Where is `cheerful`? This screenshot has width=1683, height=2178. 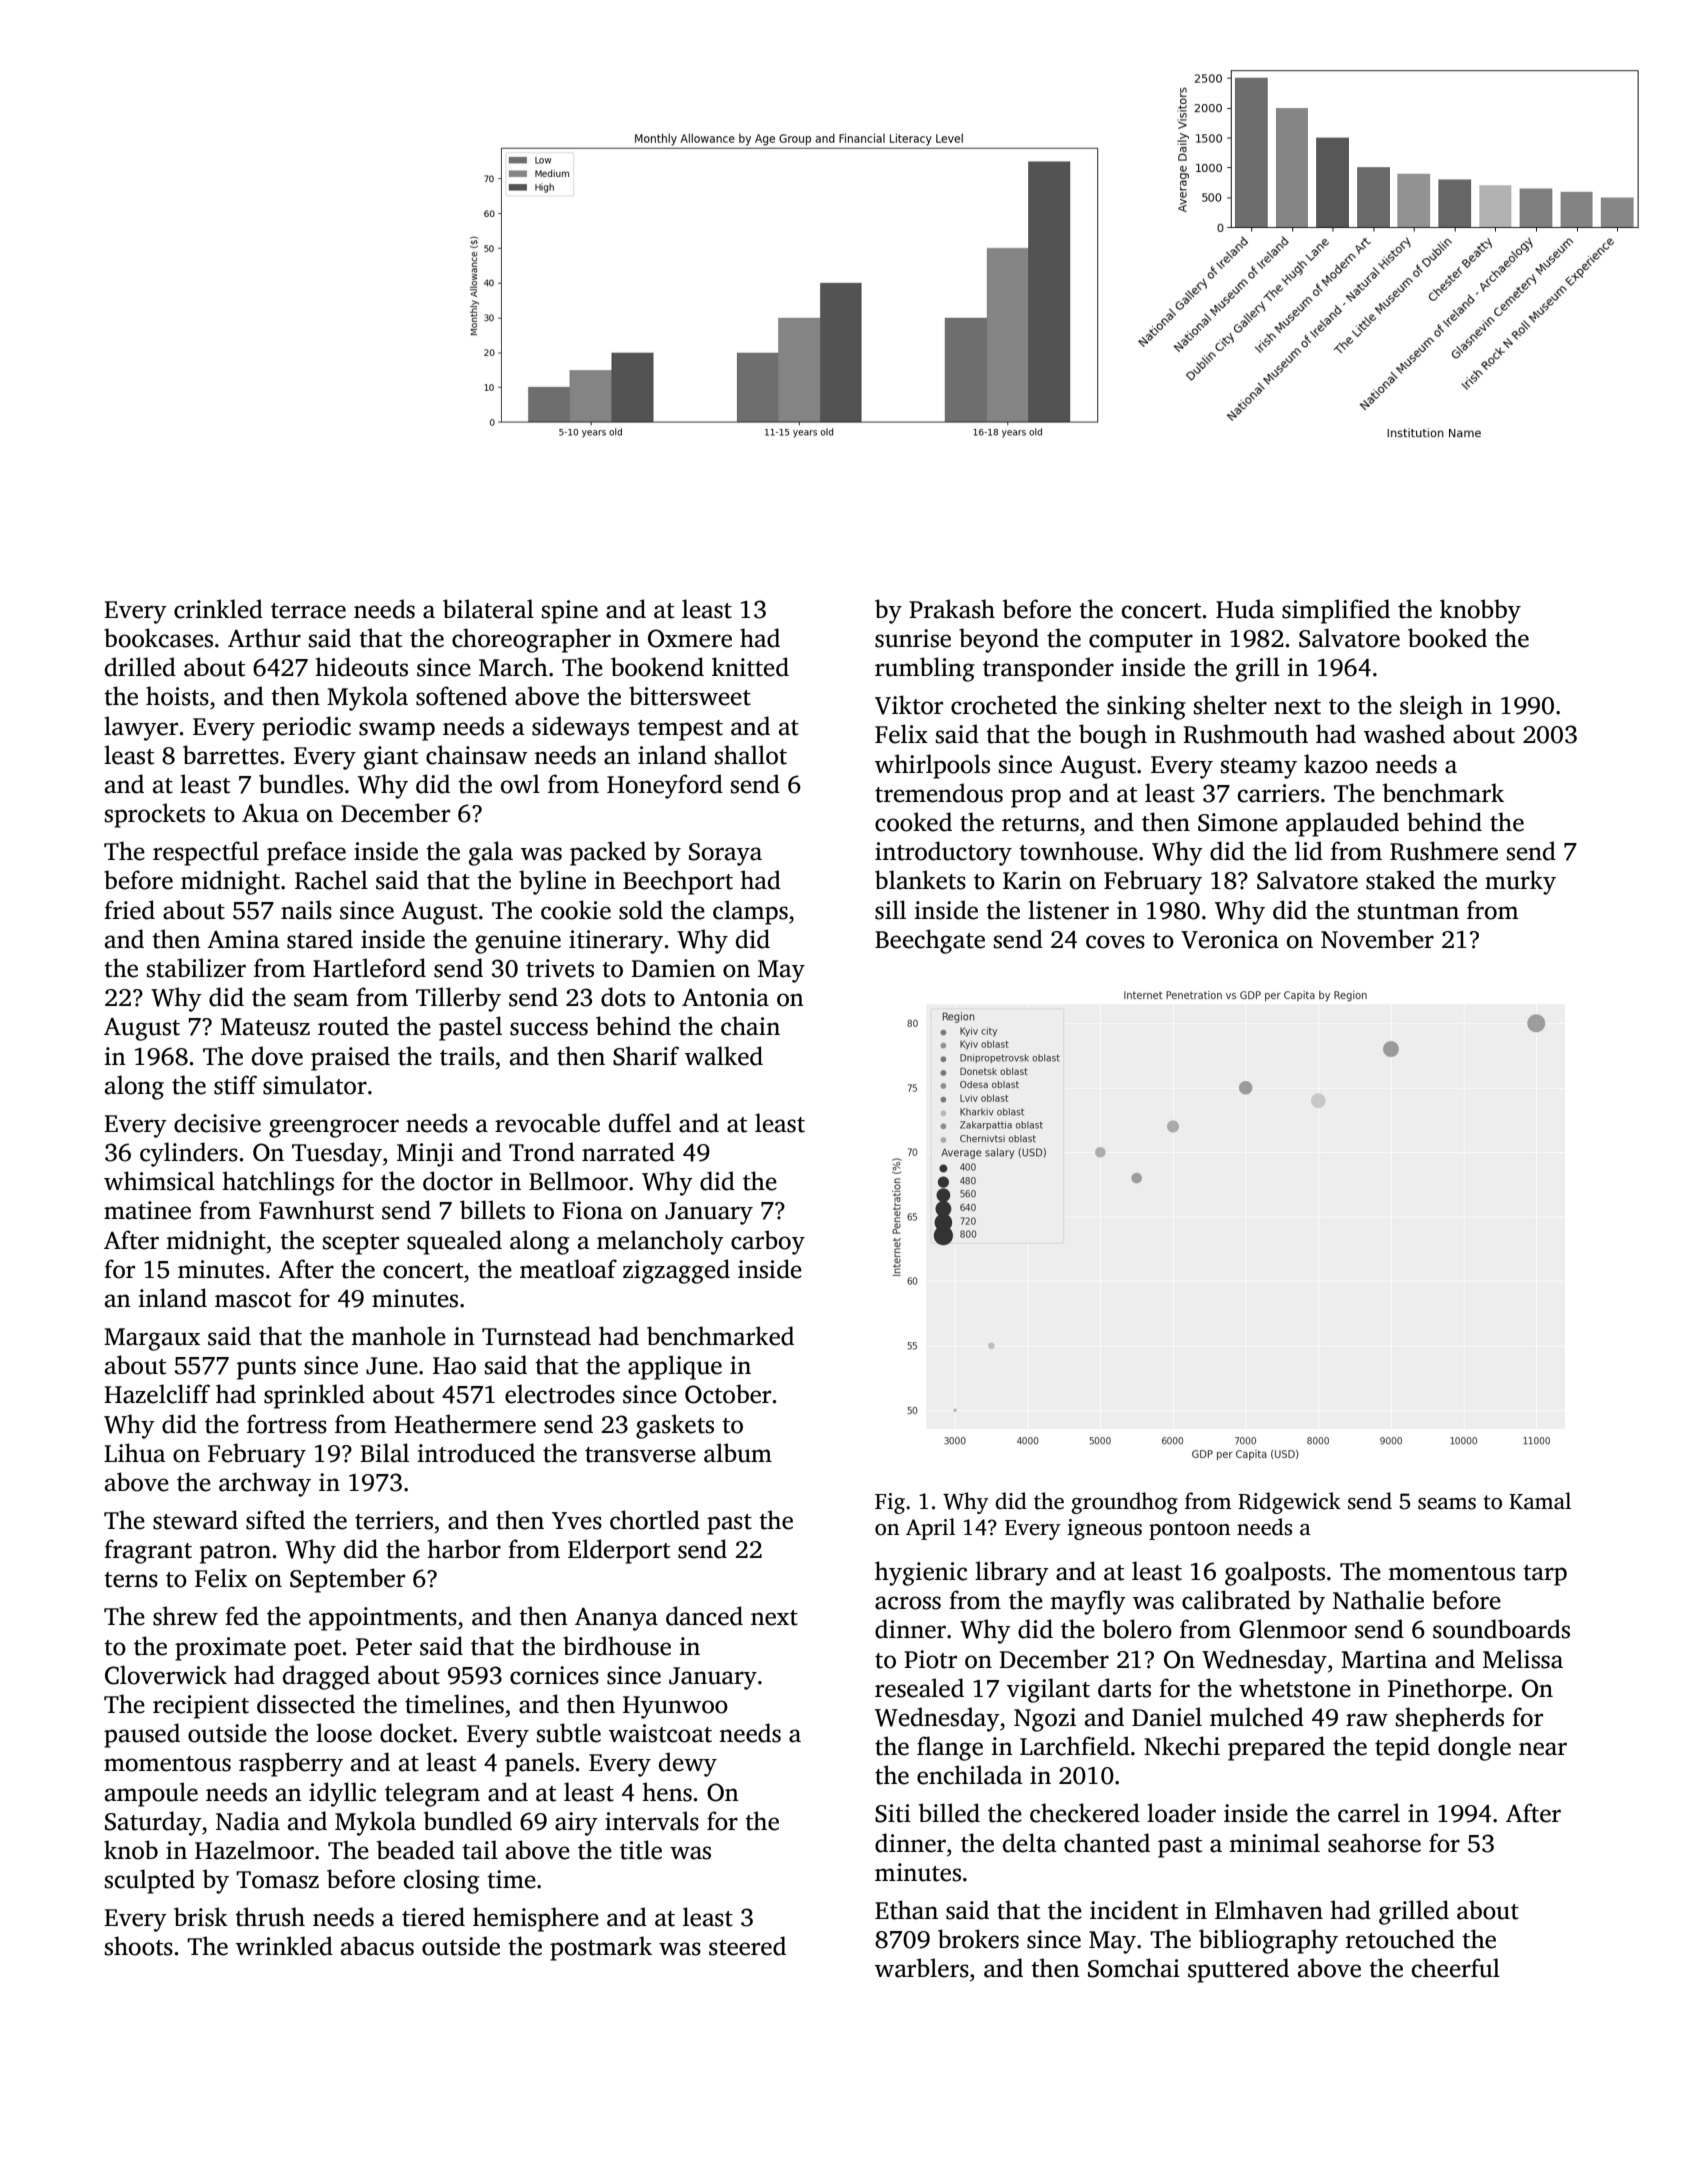 cheerful is located at coordinates (1456, 1968).
